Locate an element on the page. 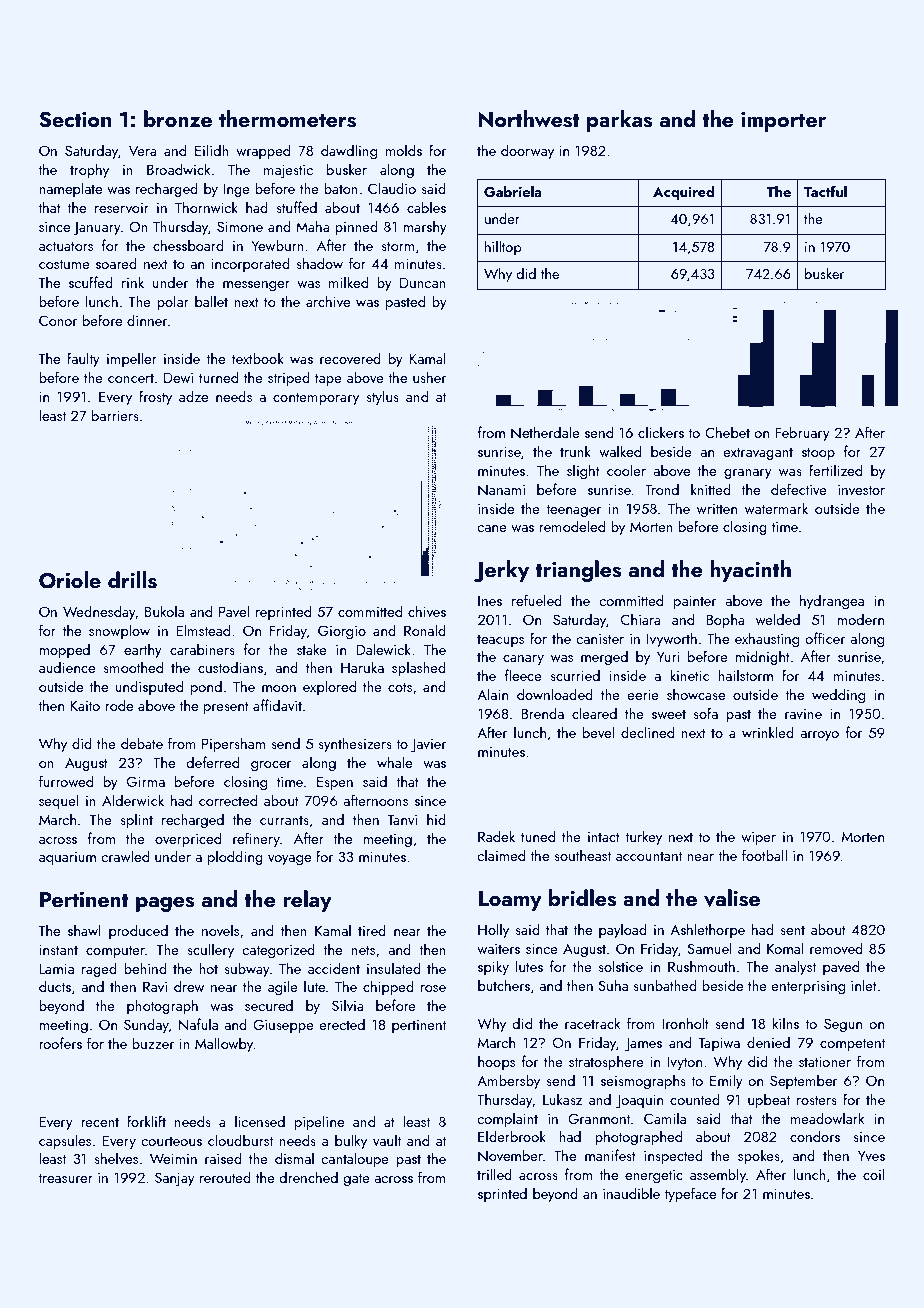  Gabriela is located at coordinates (513, 191).
